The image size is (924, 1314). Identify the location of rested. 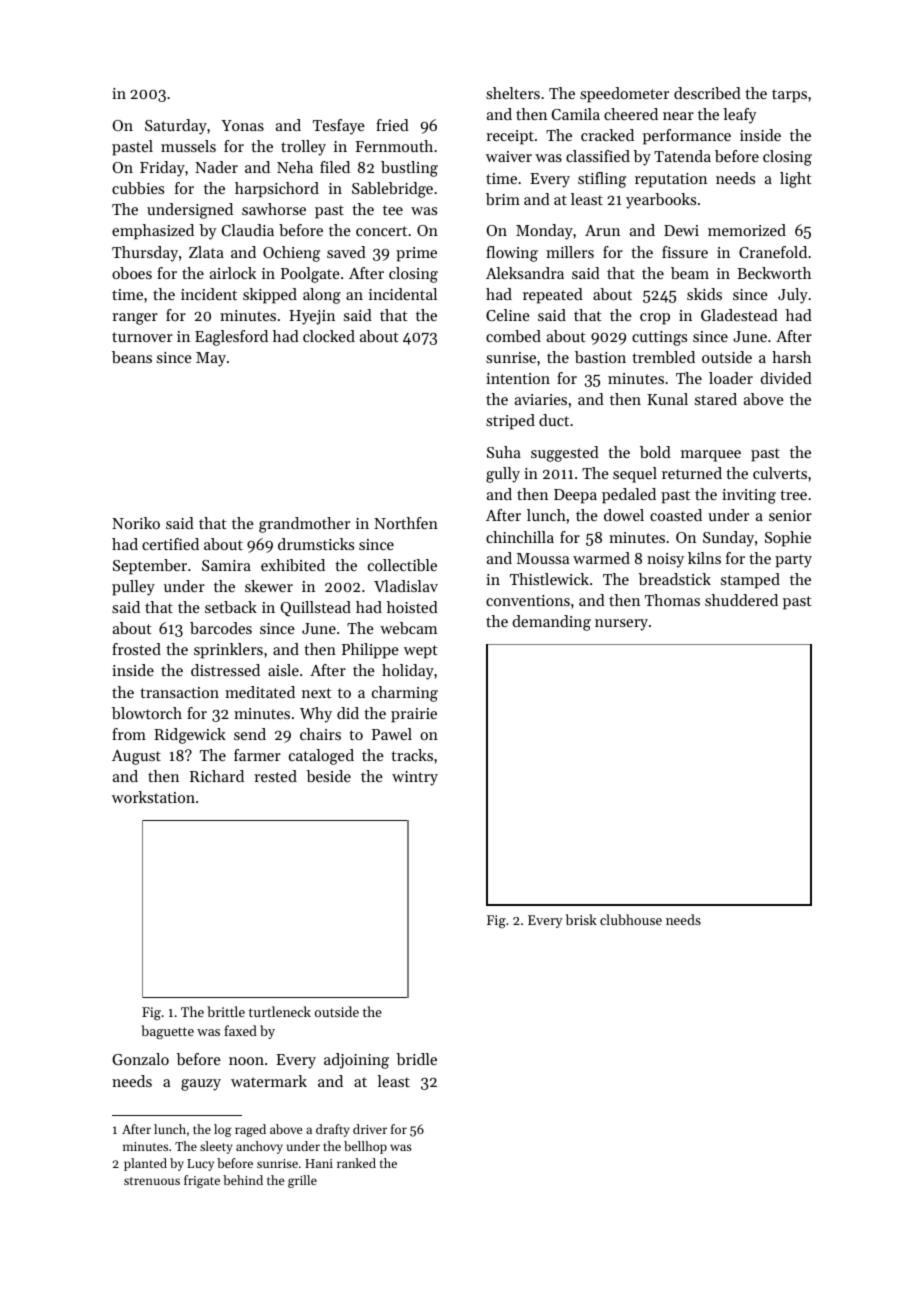
(275, 776).
